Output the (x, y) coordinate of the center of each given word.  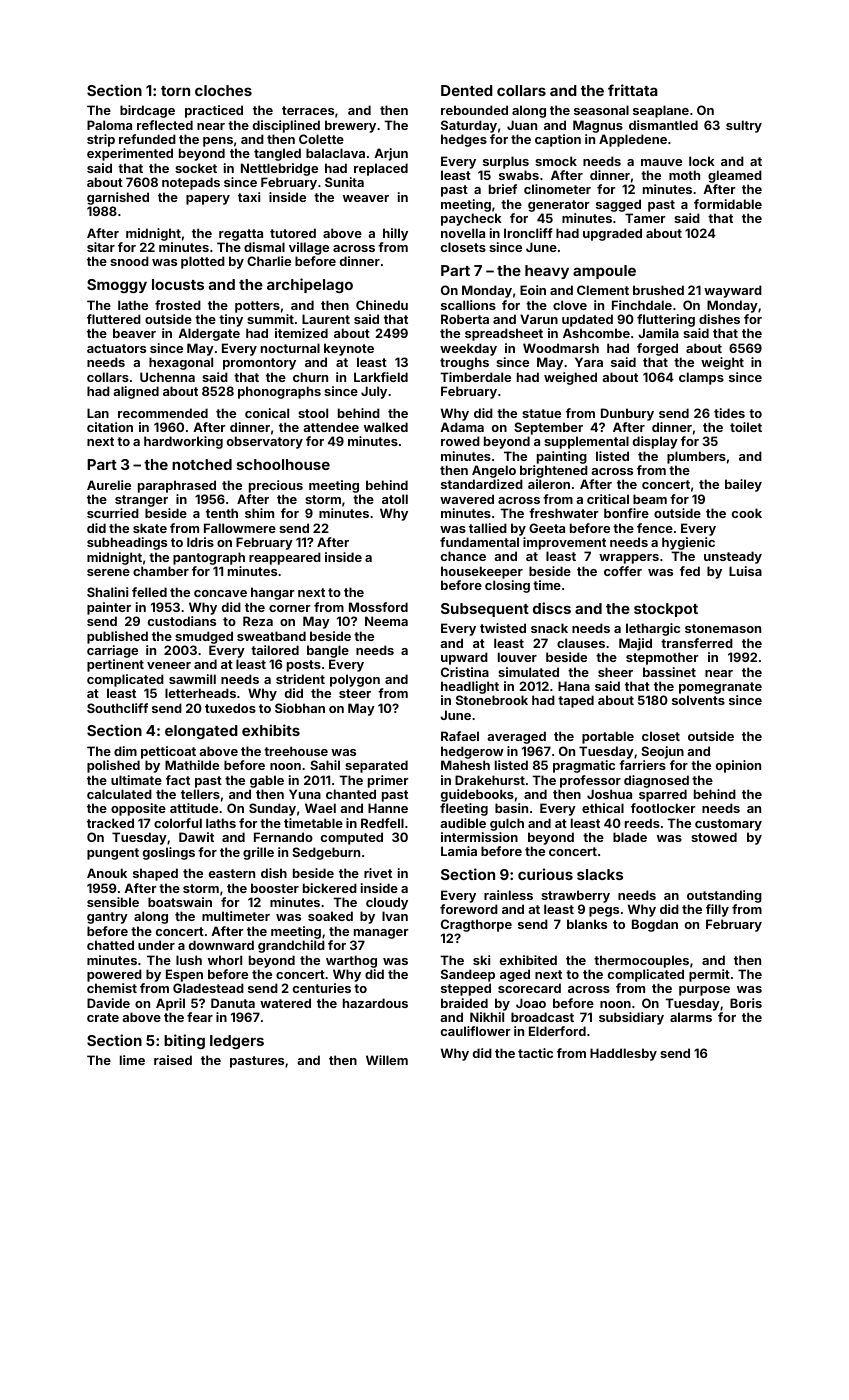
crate (103, 1017)
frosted (178, 305)
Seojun (662, 752)
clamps (701, 378)
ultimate (136, 780)
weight (722, 363)
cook (747, 513)
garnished (118, 198)
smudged (204, 637)
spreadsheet (504, 334)
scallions (468, 305)
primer (388, 781)
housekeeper (482, 572)
